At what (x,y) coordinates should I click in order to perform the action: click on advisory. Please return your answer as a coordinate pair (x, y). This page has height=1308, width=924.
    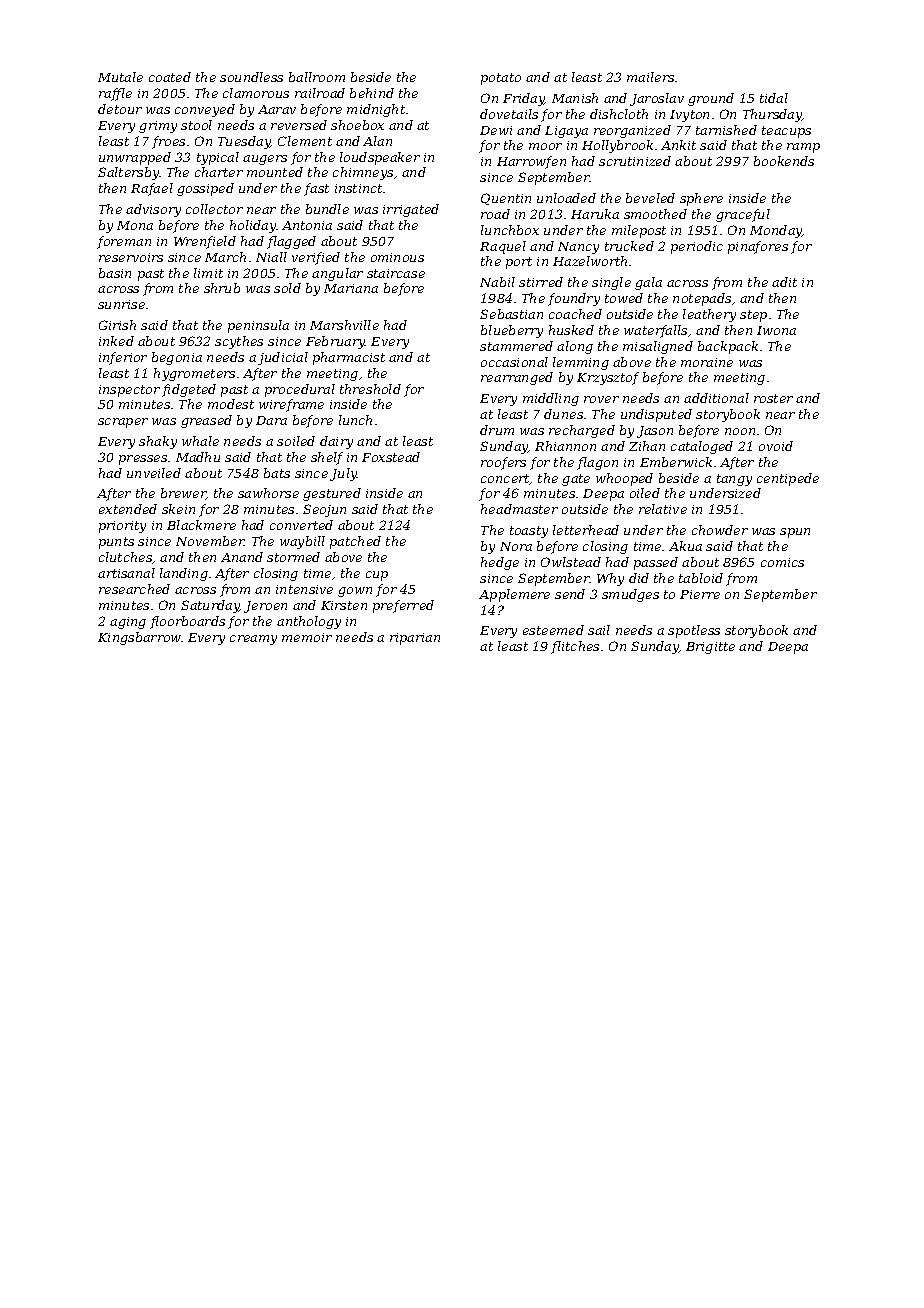
    Looking at the image, I should click on (153, 210).
